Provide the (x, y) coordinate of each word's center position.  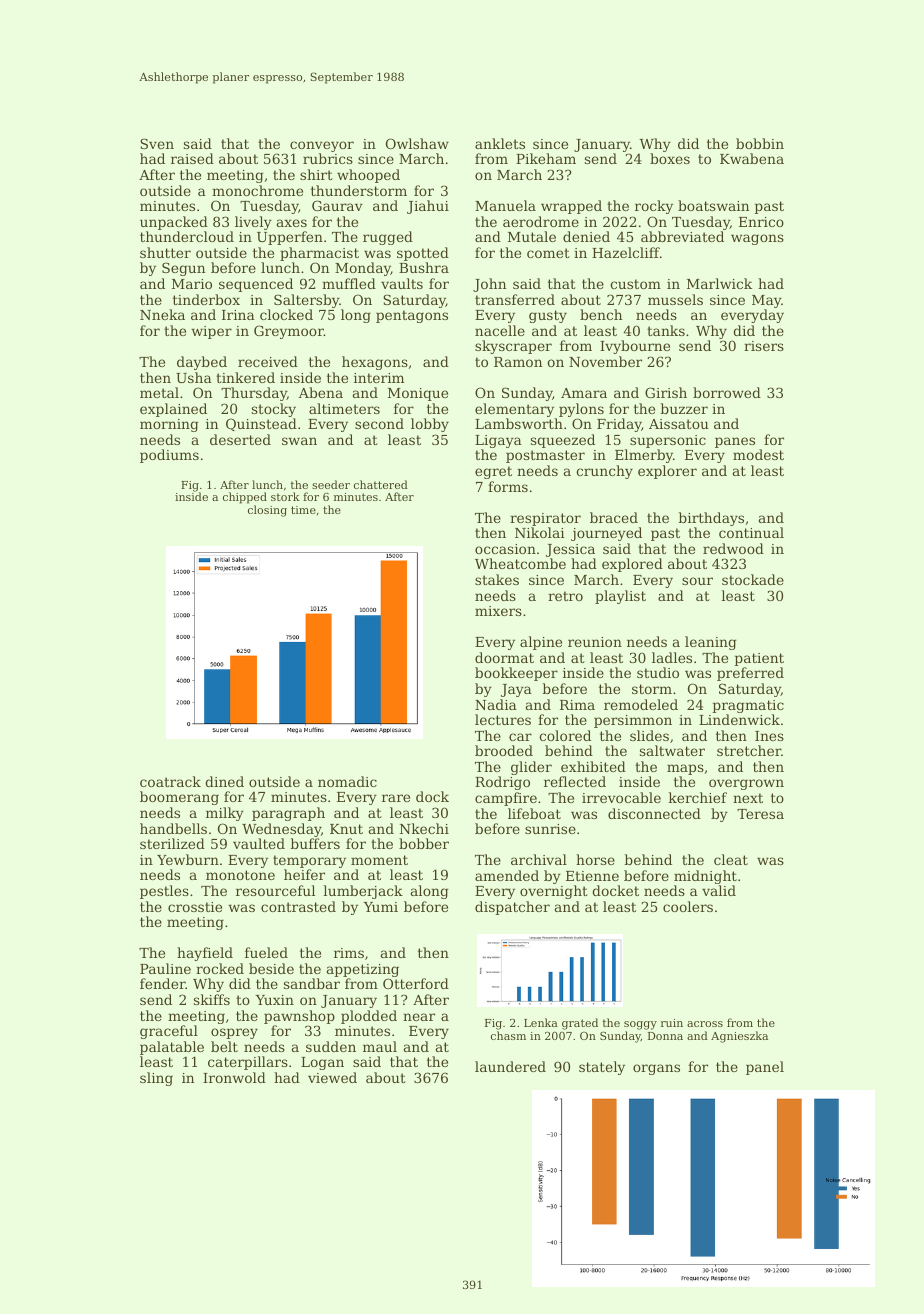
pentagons (412, 316)
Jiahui (428, 207)
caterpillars (248, 1063)
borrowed (727, 392)
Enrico (761, 222)
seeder (331, 484)
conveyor (322, 146)
